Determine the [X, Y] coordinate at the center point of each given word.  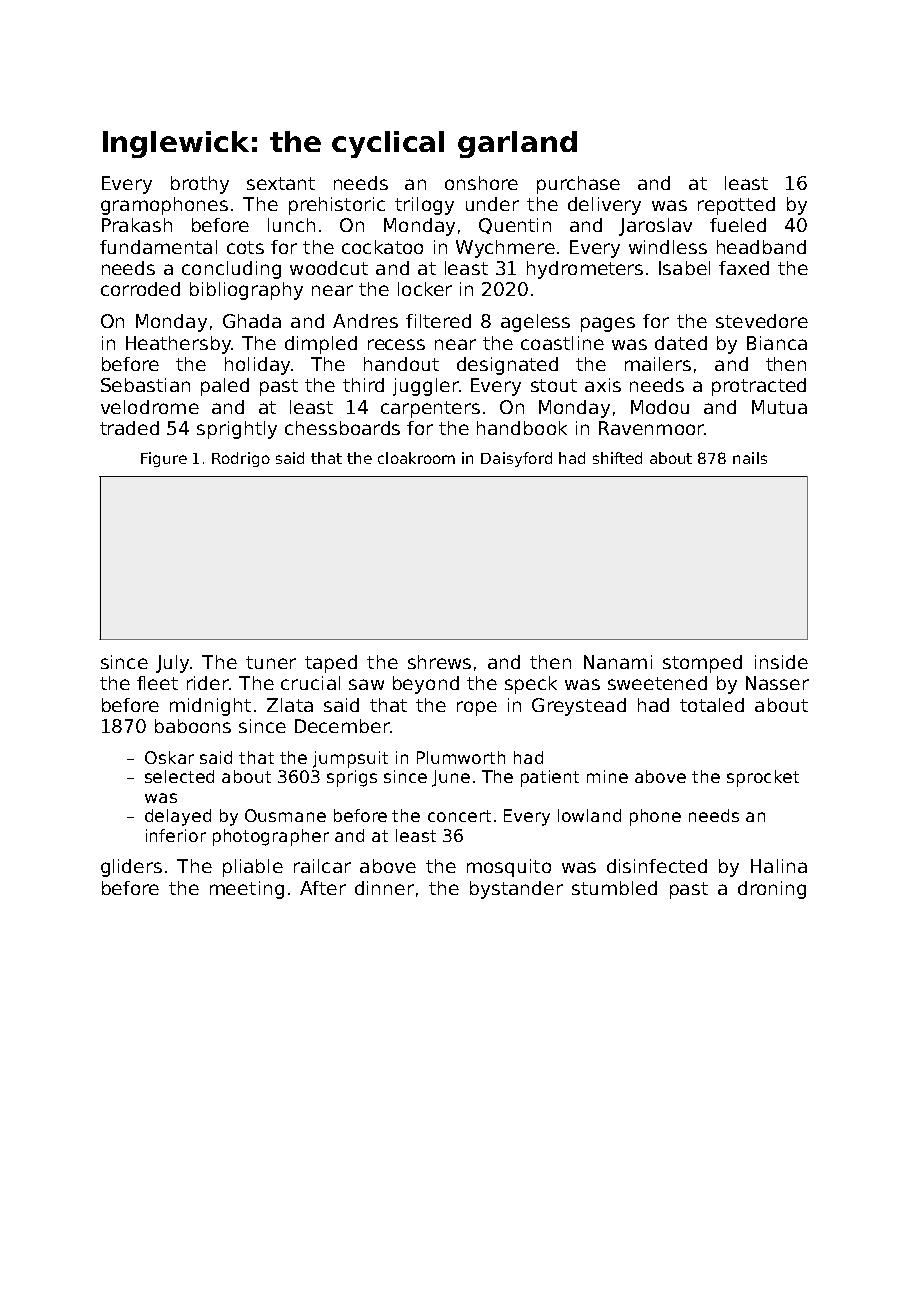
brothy [200, 185]
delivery [604, 206]
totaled [712, 705]
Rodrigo [241, 459]
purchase [578, 185]
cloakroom [416, 458]
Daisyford [516, 459]
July [172, 664]
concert [459, 816]
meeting [247, 890]
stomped [702, 664]
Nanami [618, 662]
